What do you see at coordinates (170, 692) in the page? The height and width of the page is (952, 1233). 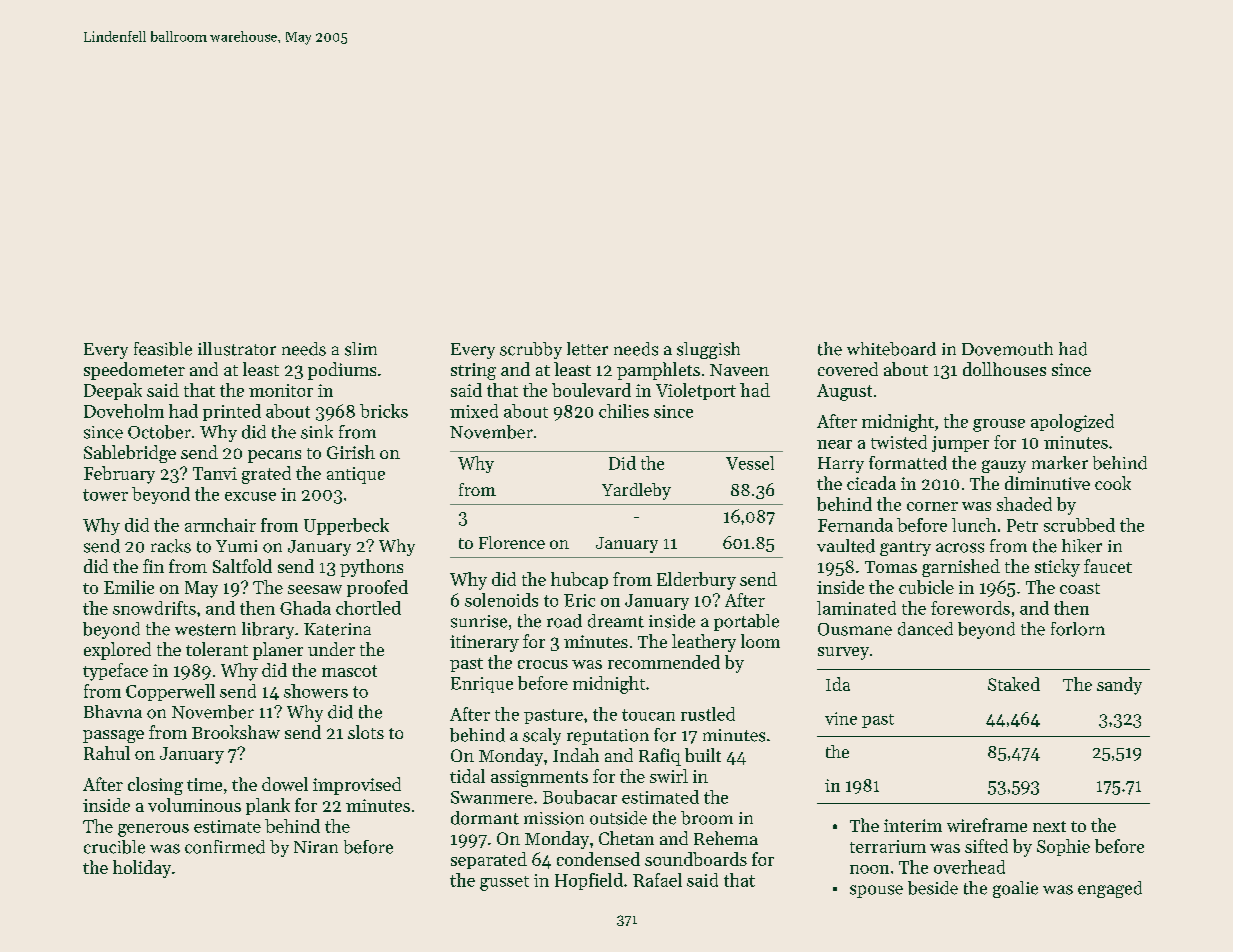 I see `Copperwell` at bounding box center [170, 692].
